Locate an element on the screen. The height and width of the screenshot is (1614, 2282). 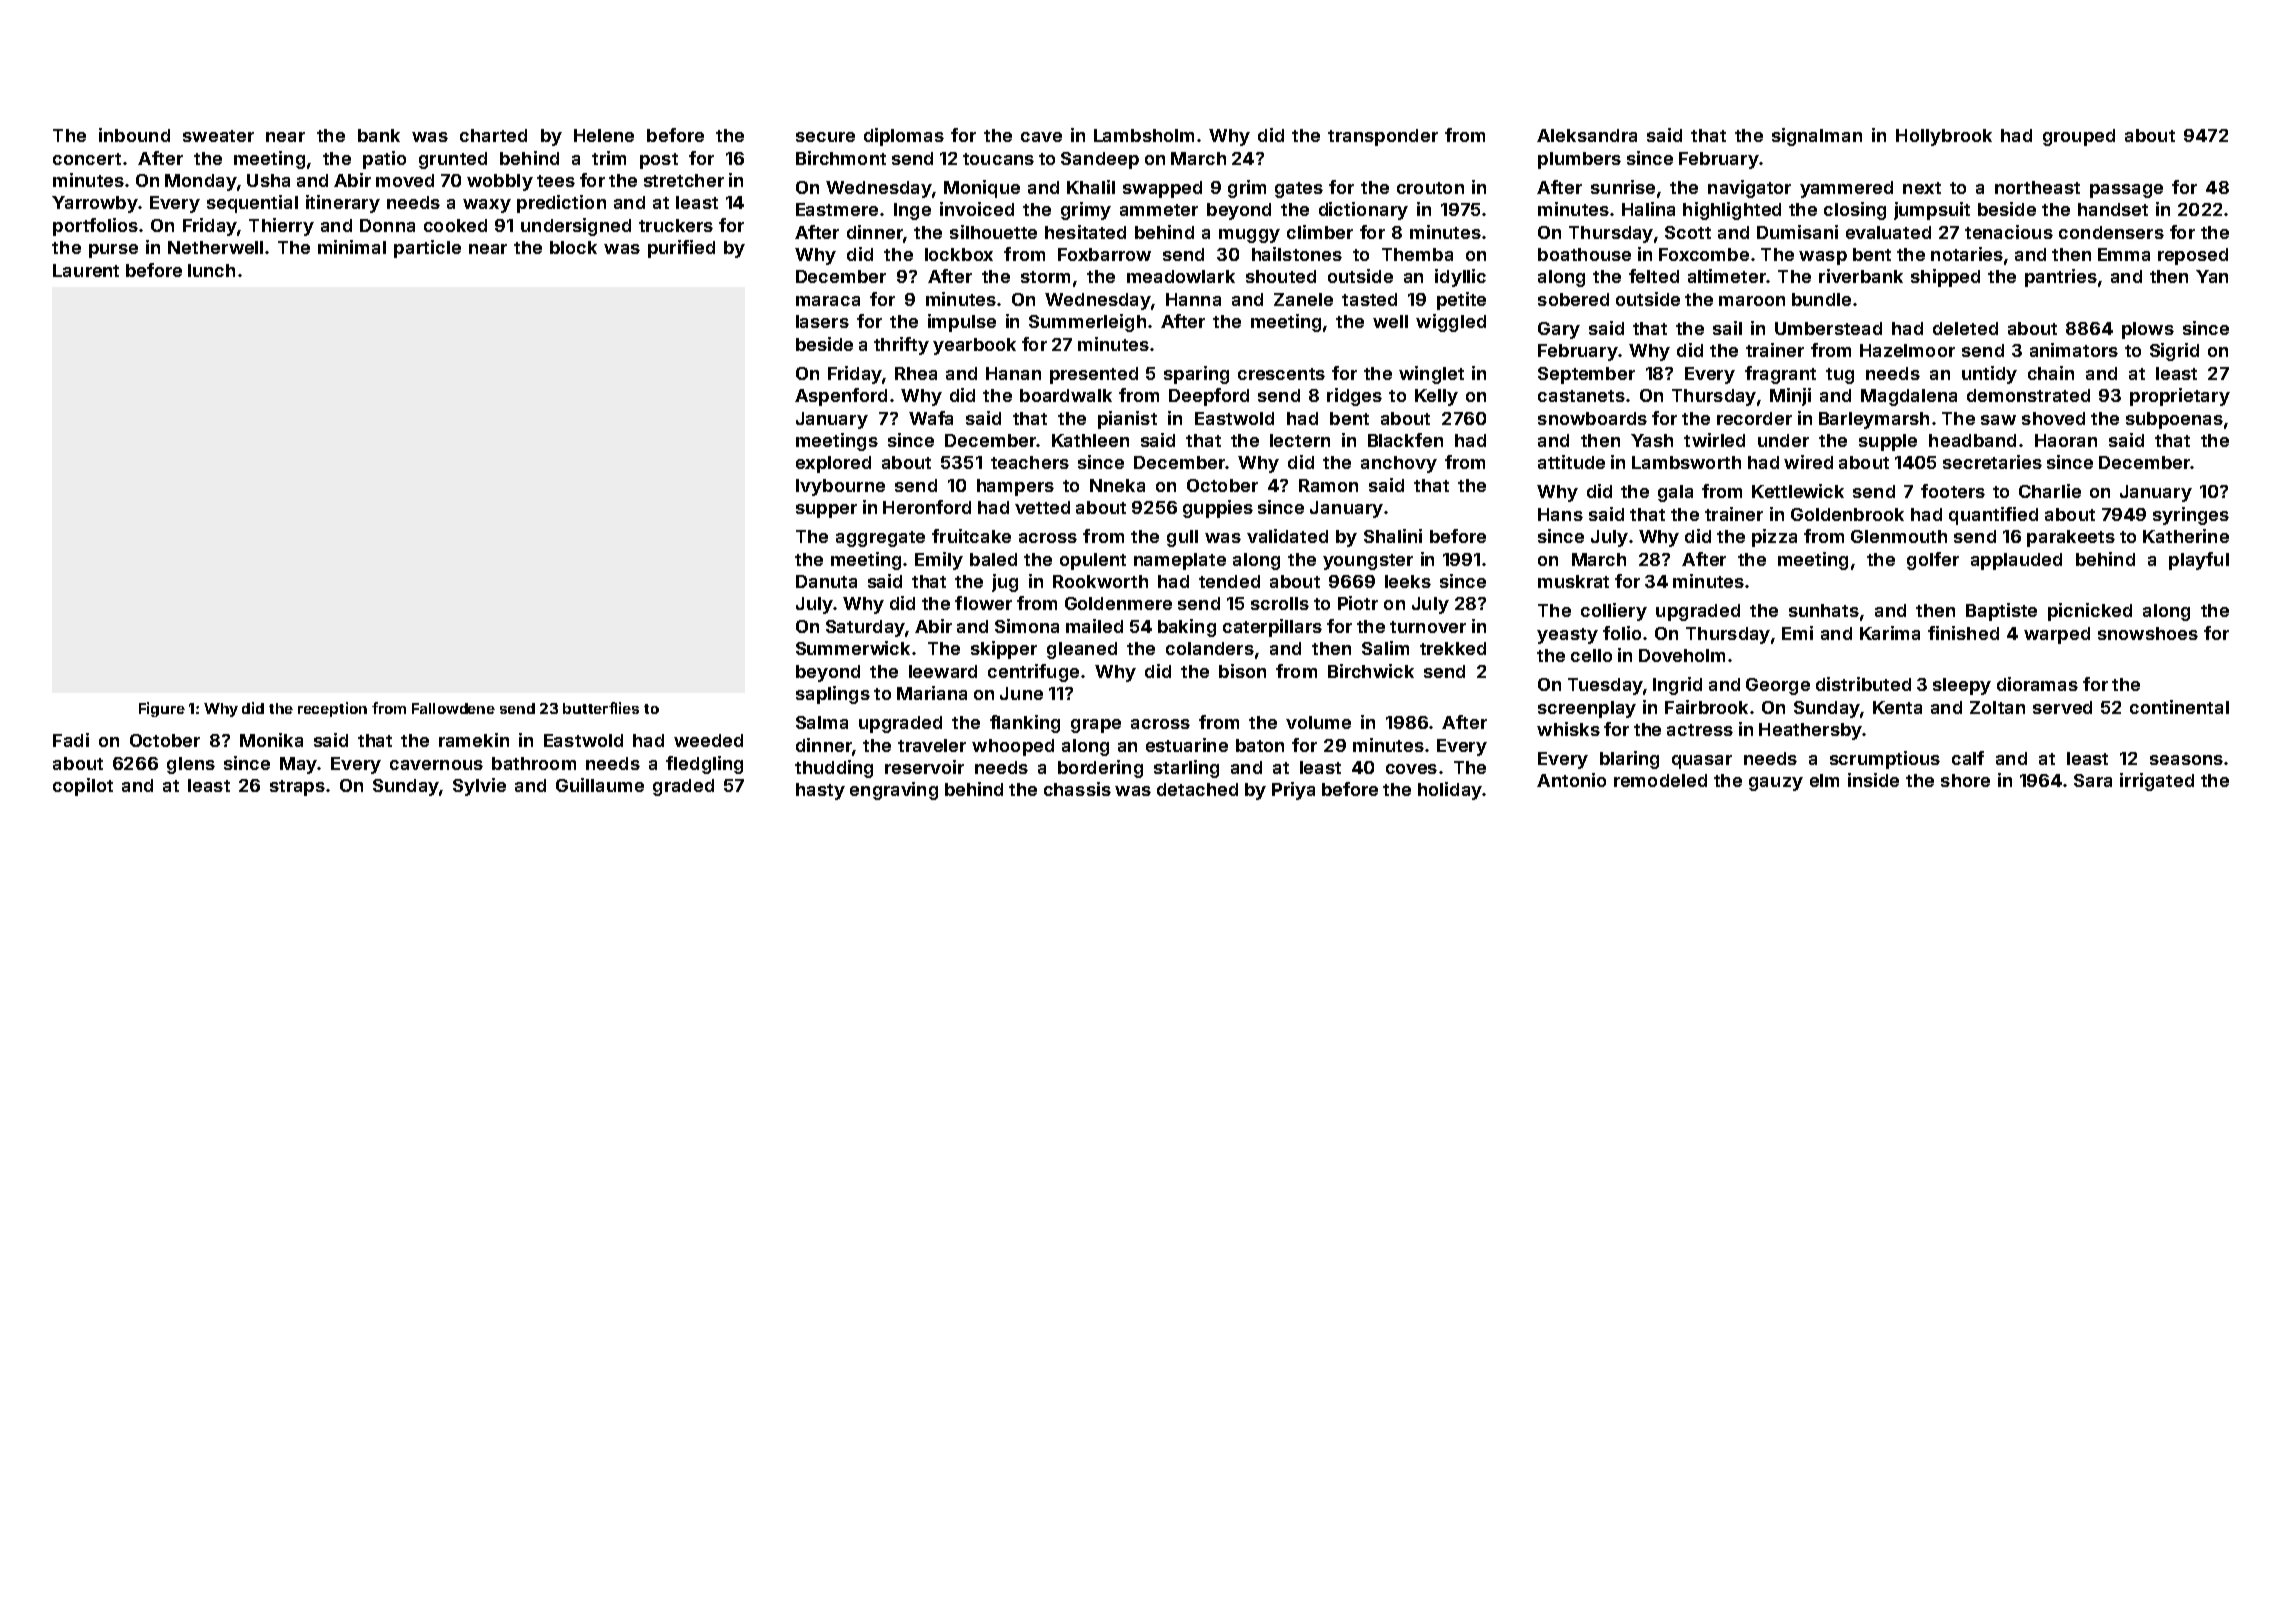
Aspenford is located at coordinates (841, 397).
